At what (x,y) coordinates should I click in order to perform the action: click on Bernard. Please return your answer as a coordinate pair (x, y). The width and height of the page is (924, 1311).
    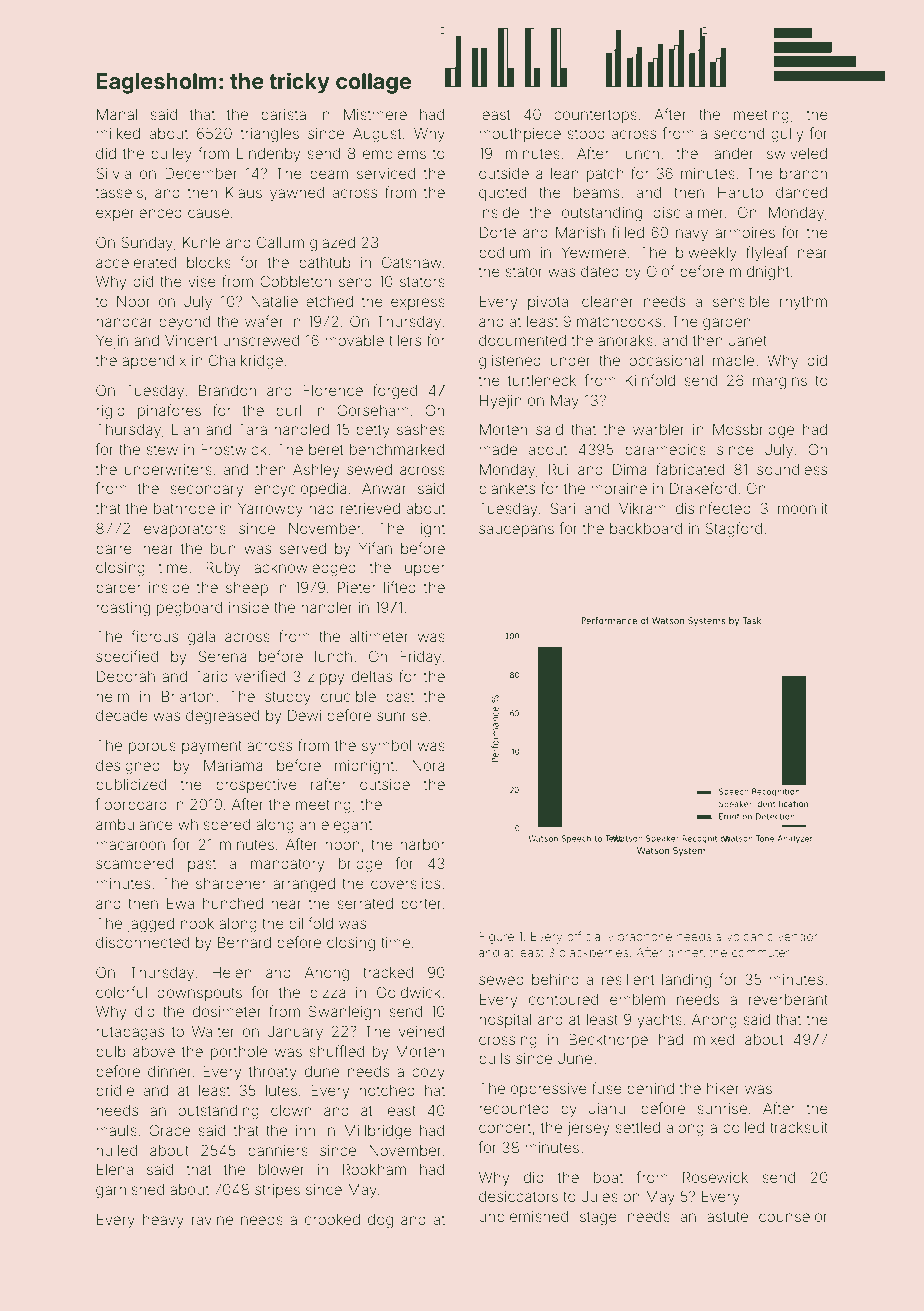
    Looking at the image, I should click on (244, 942).
